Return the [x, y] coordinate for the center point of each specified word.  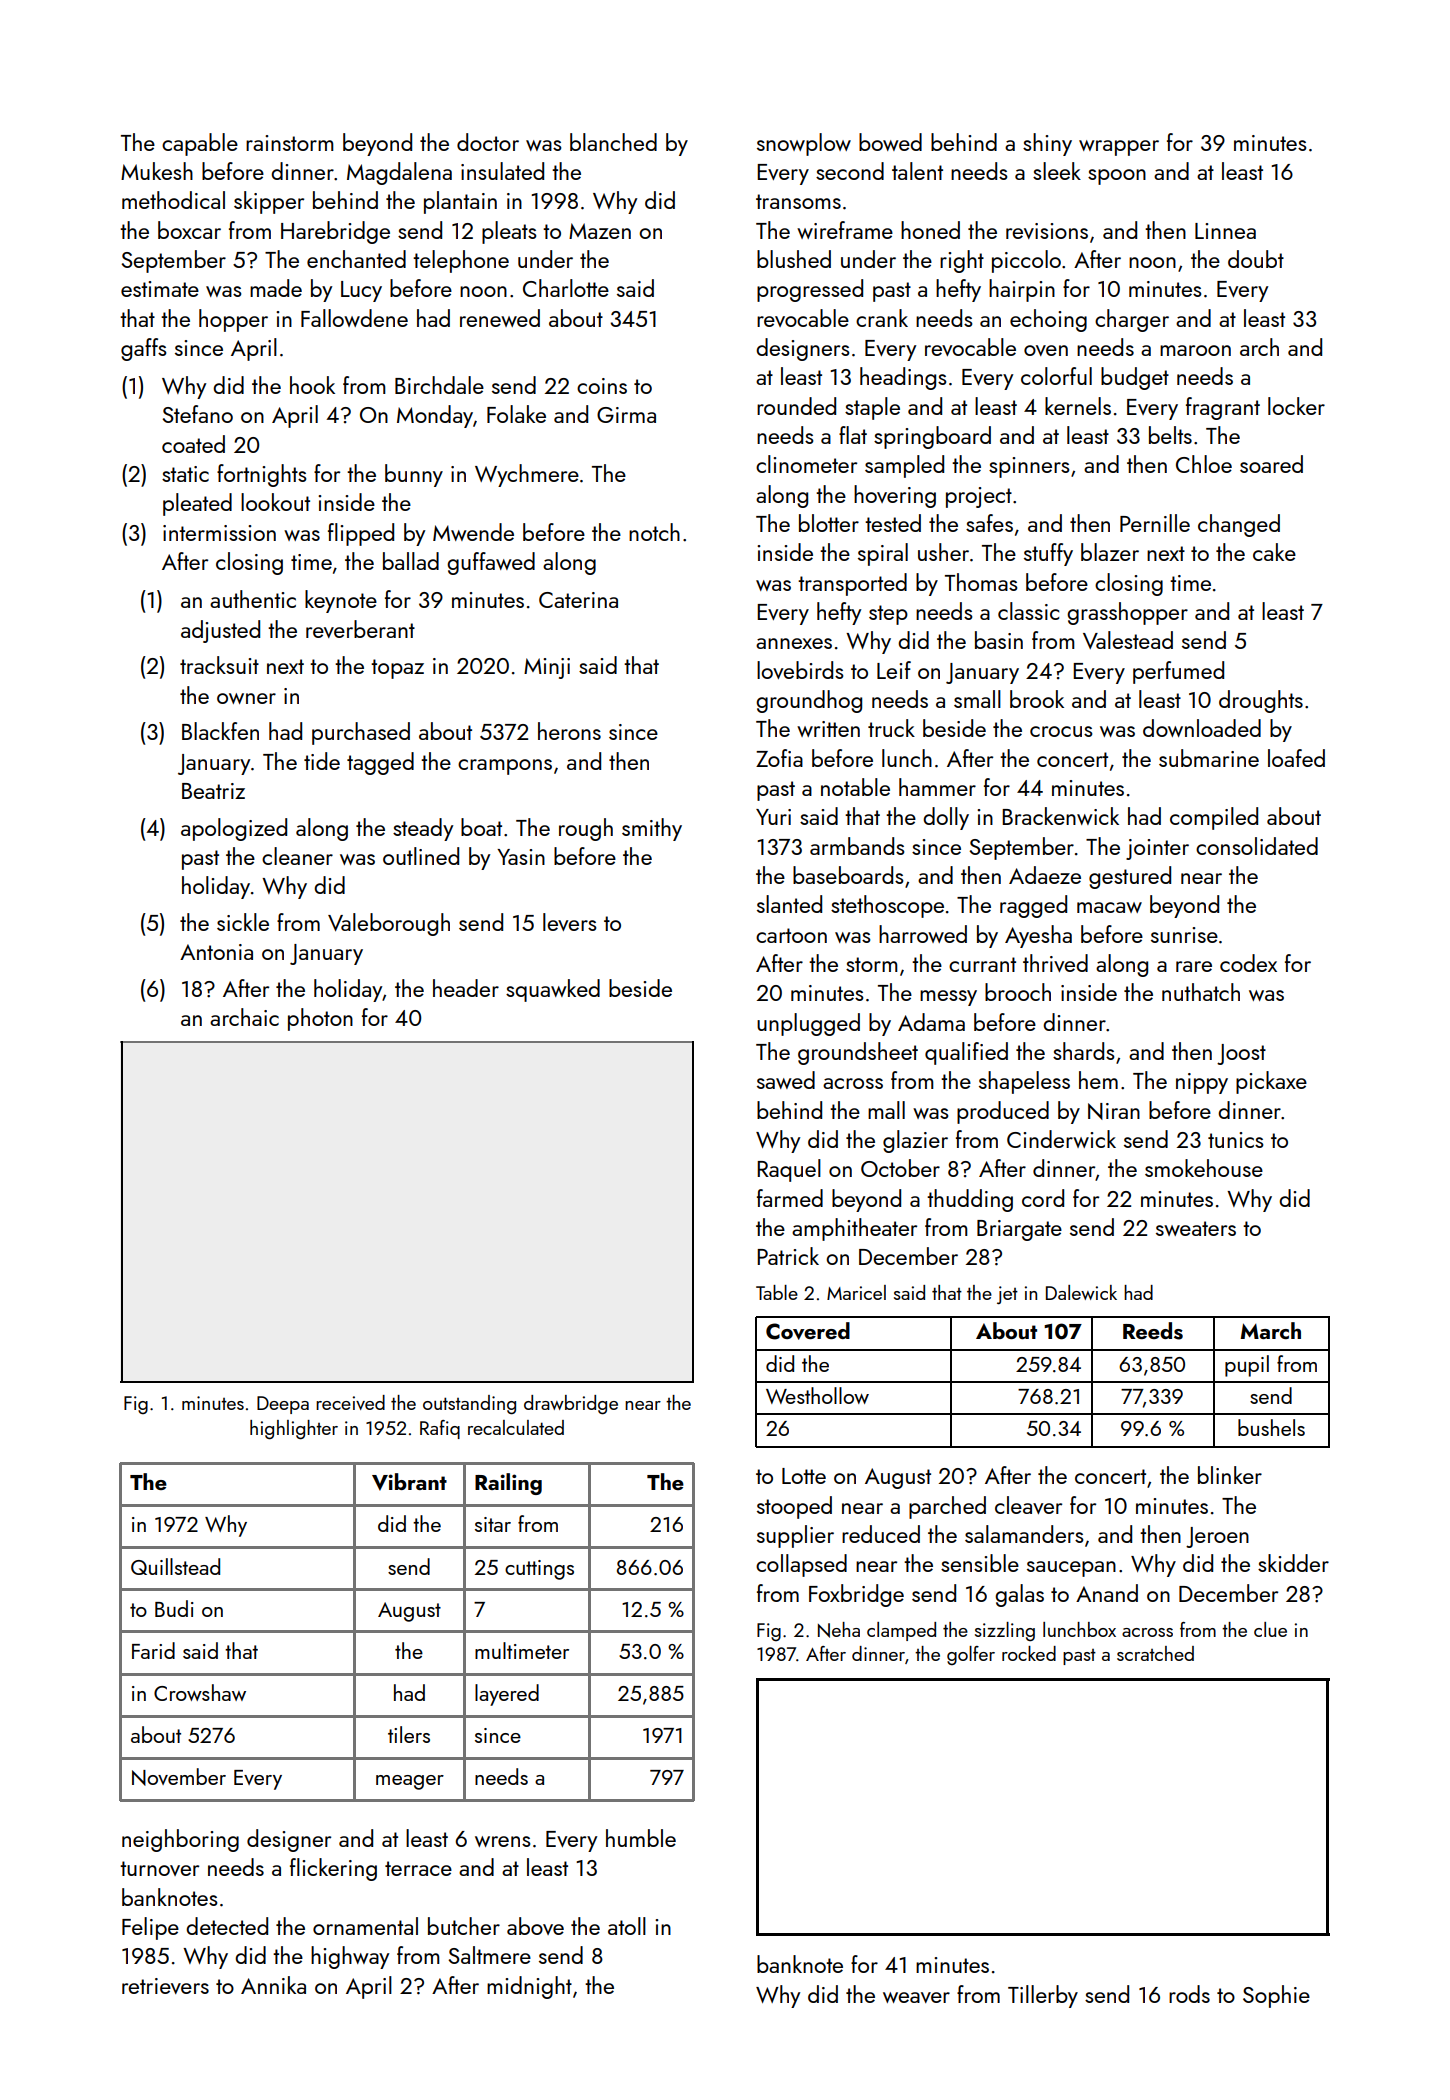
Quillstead [175, 1566]
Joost [1241, 1054]
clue [1270, 1629]
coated [193, 444]
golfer [971, 1655]
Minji [547, 668]
